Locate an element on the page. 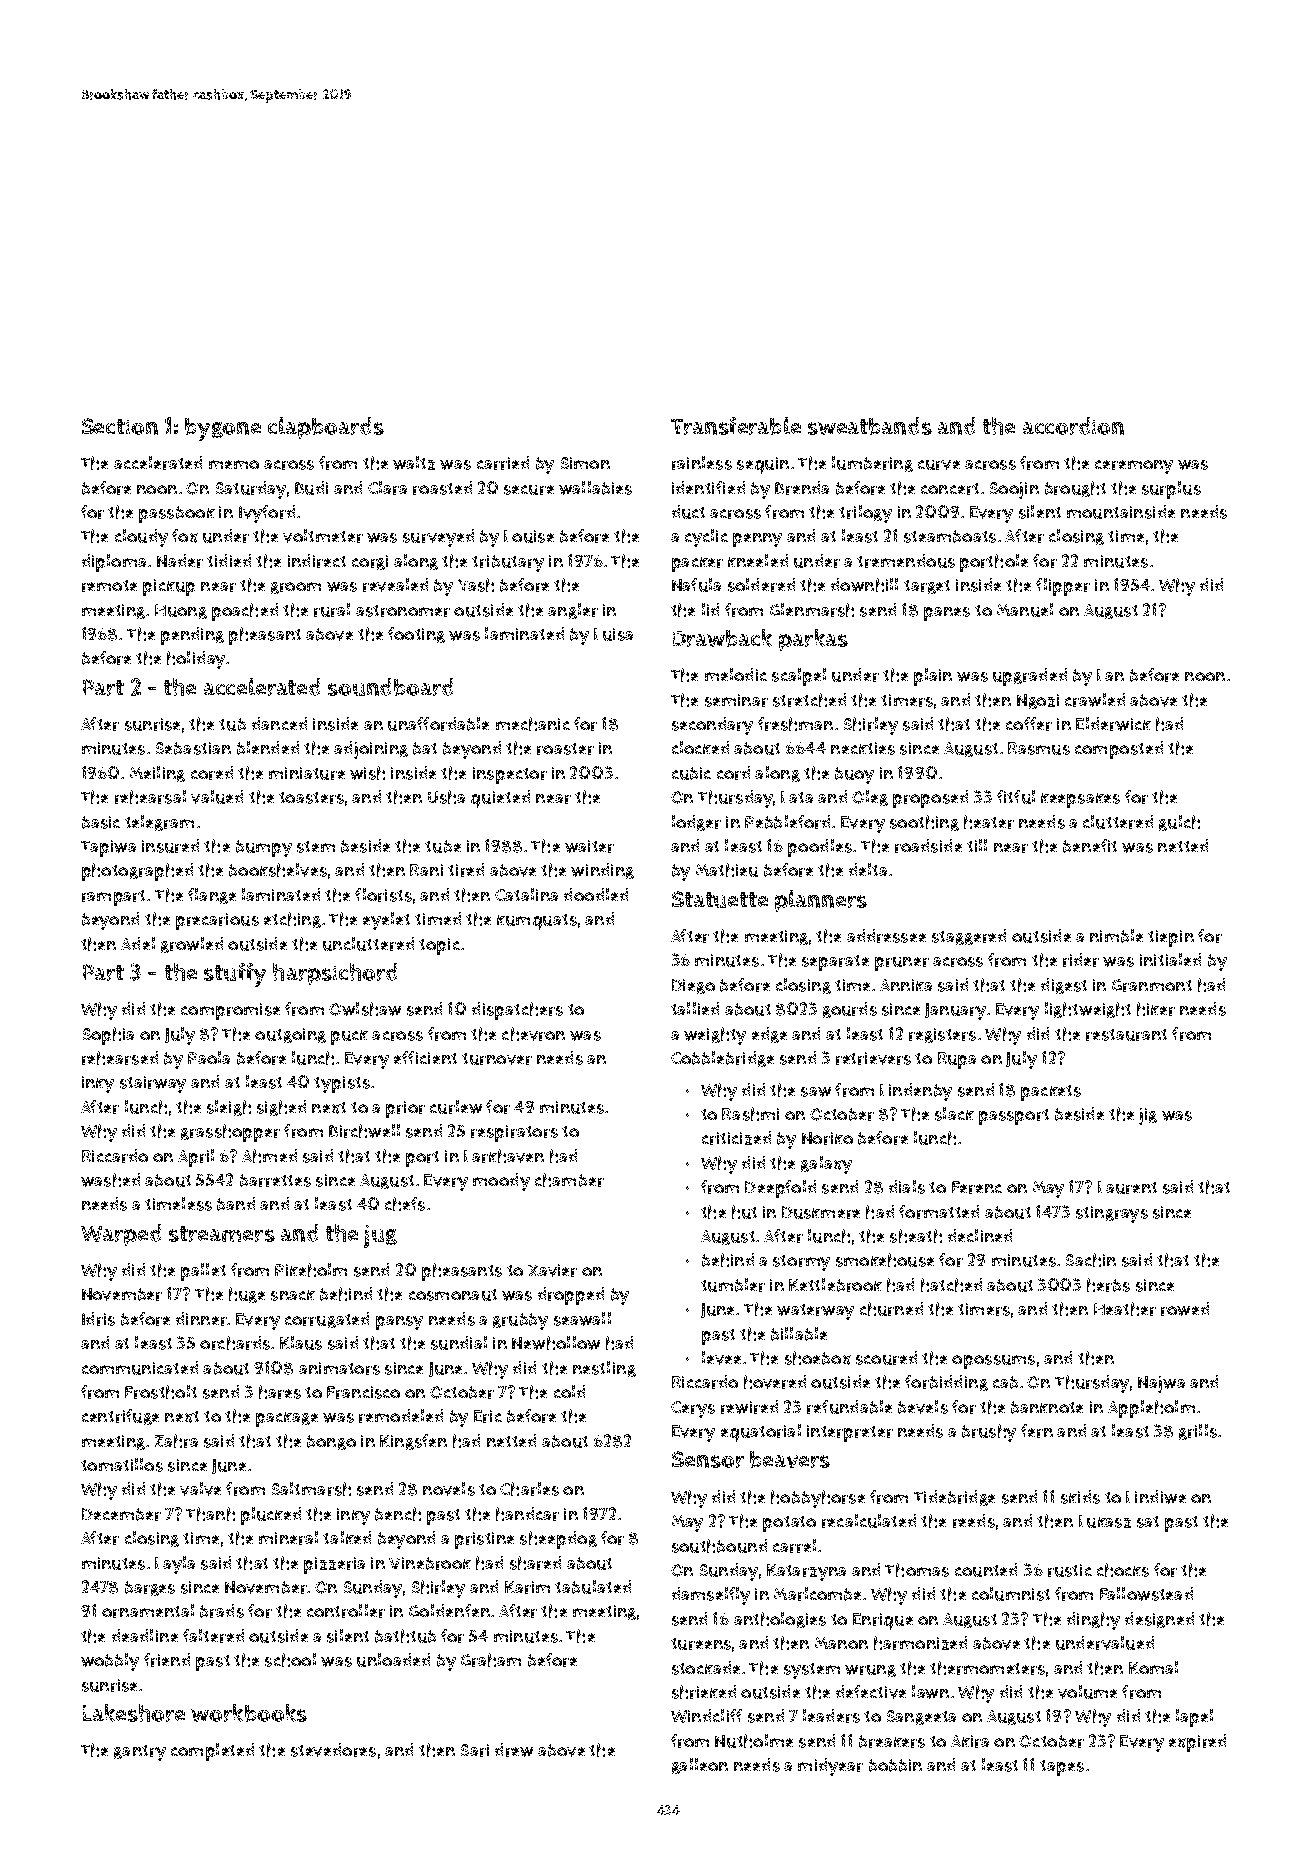 This page has height=1858, width=1313. Laurent is located at coordinates (1127, 1187).
